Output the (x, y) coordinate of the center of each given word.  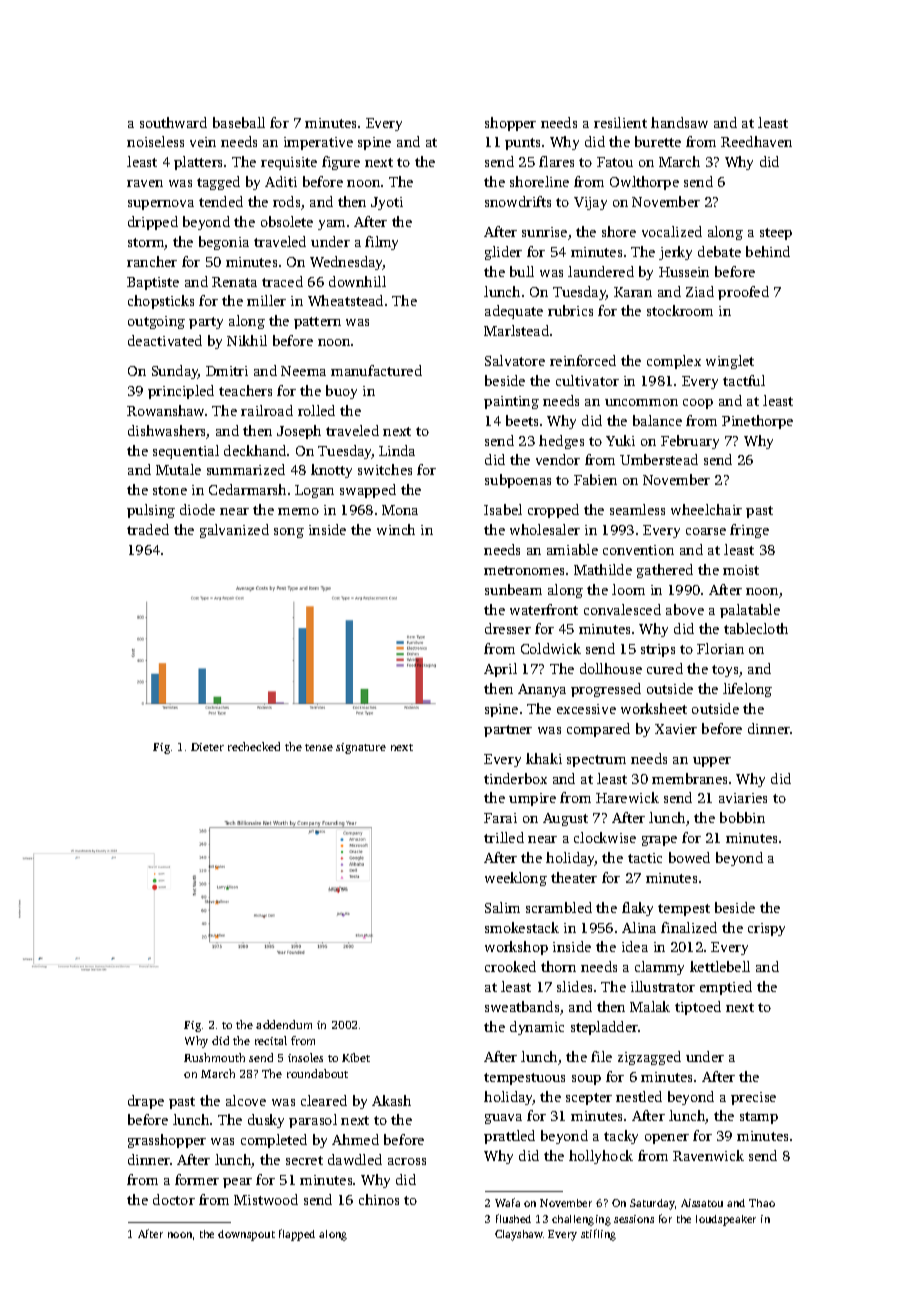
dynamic (537, 1028)
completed (274, 1141)
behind (768, 251)
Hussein (684, 272)
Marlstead (516, 330)
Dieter (207, 747)
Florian (720, 648)
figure (341, 163)
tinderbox (515, 778)
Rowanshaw (165, 410)
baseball (239, 122)
